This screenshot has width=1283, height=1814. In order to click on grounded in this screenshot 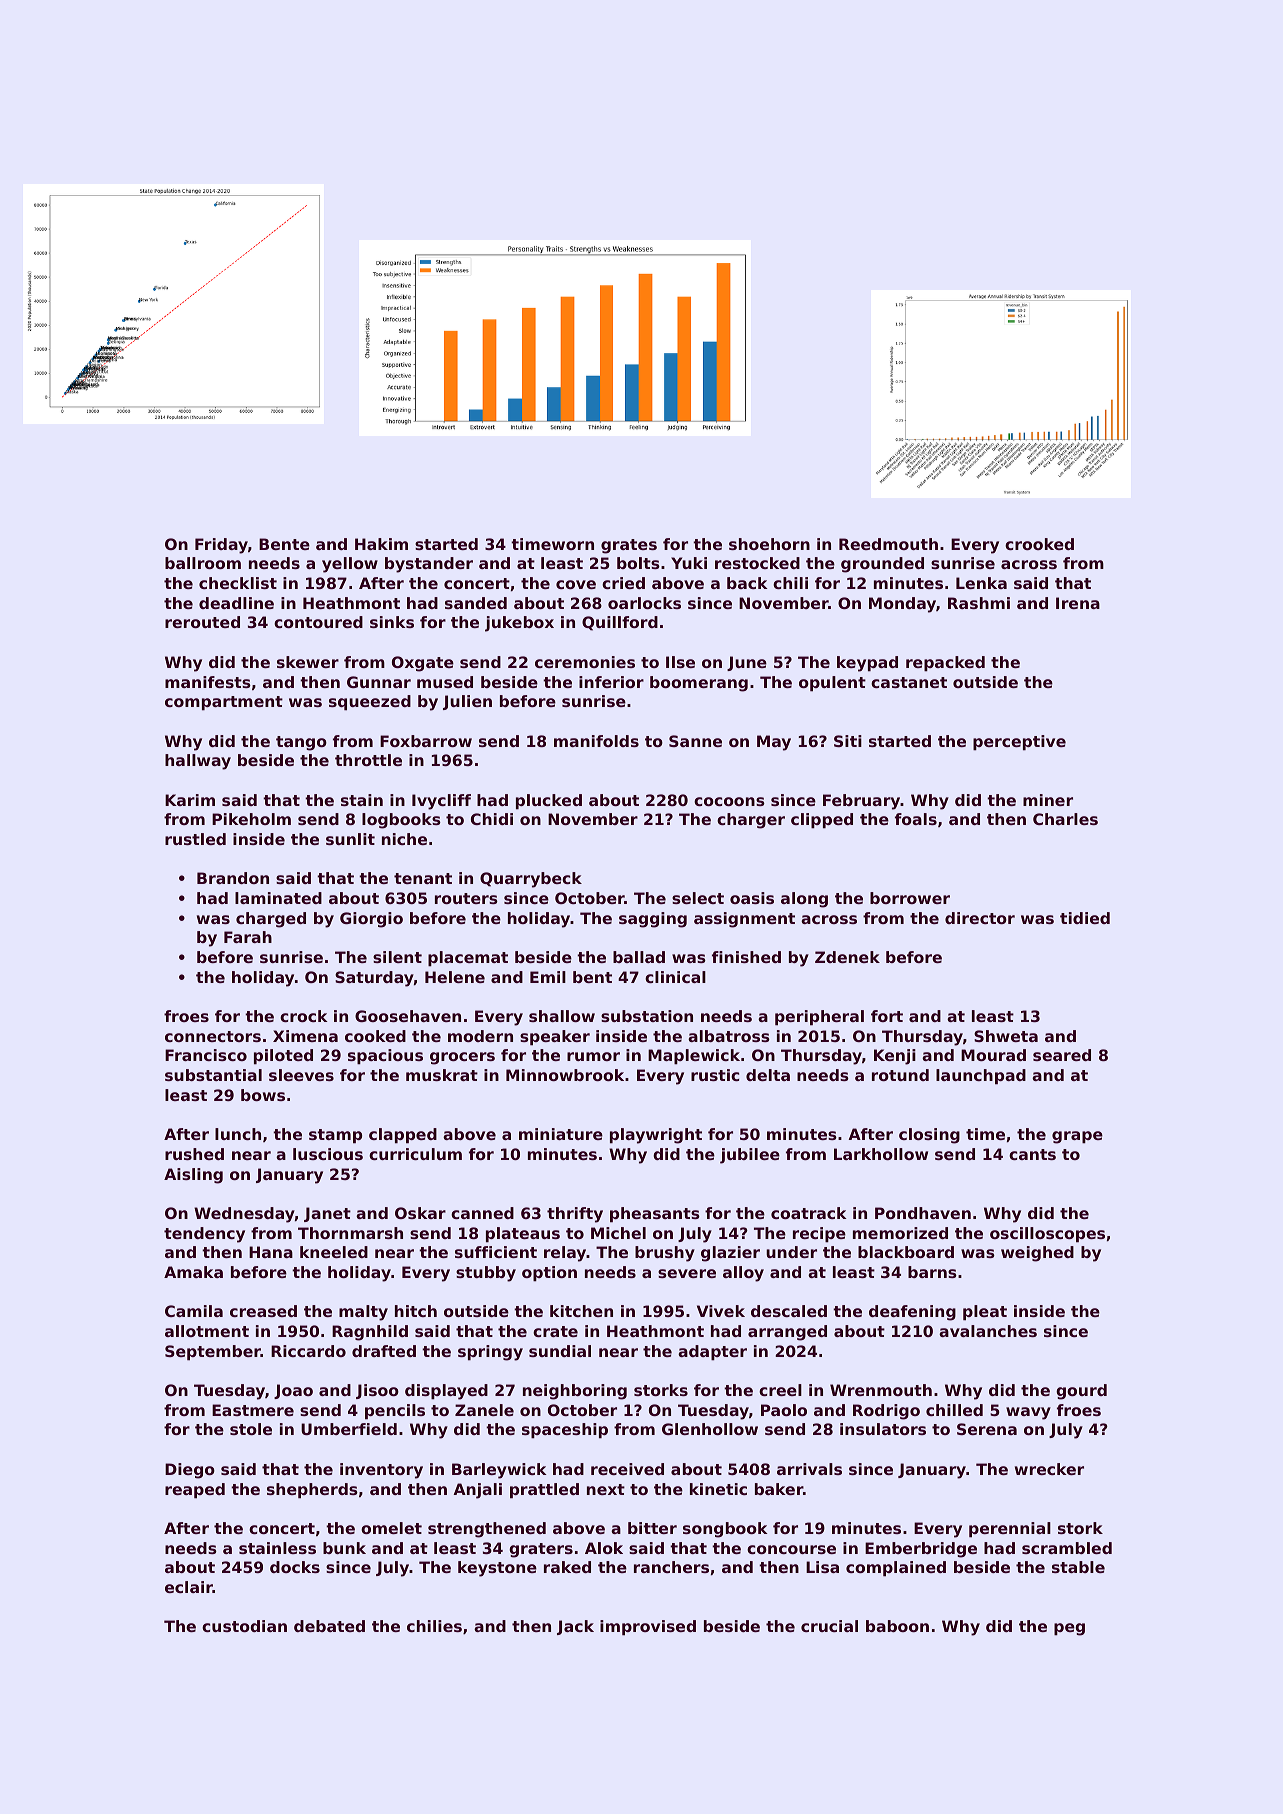, I will do `click(882, 565)`.
